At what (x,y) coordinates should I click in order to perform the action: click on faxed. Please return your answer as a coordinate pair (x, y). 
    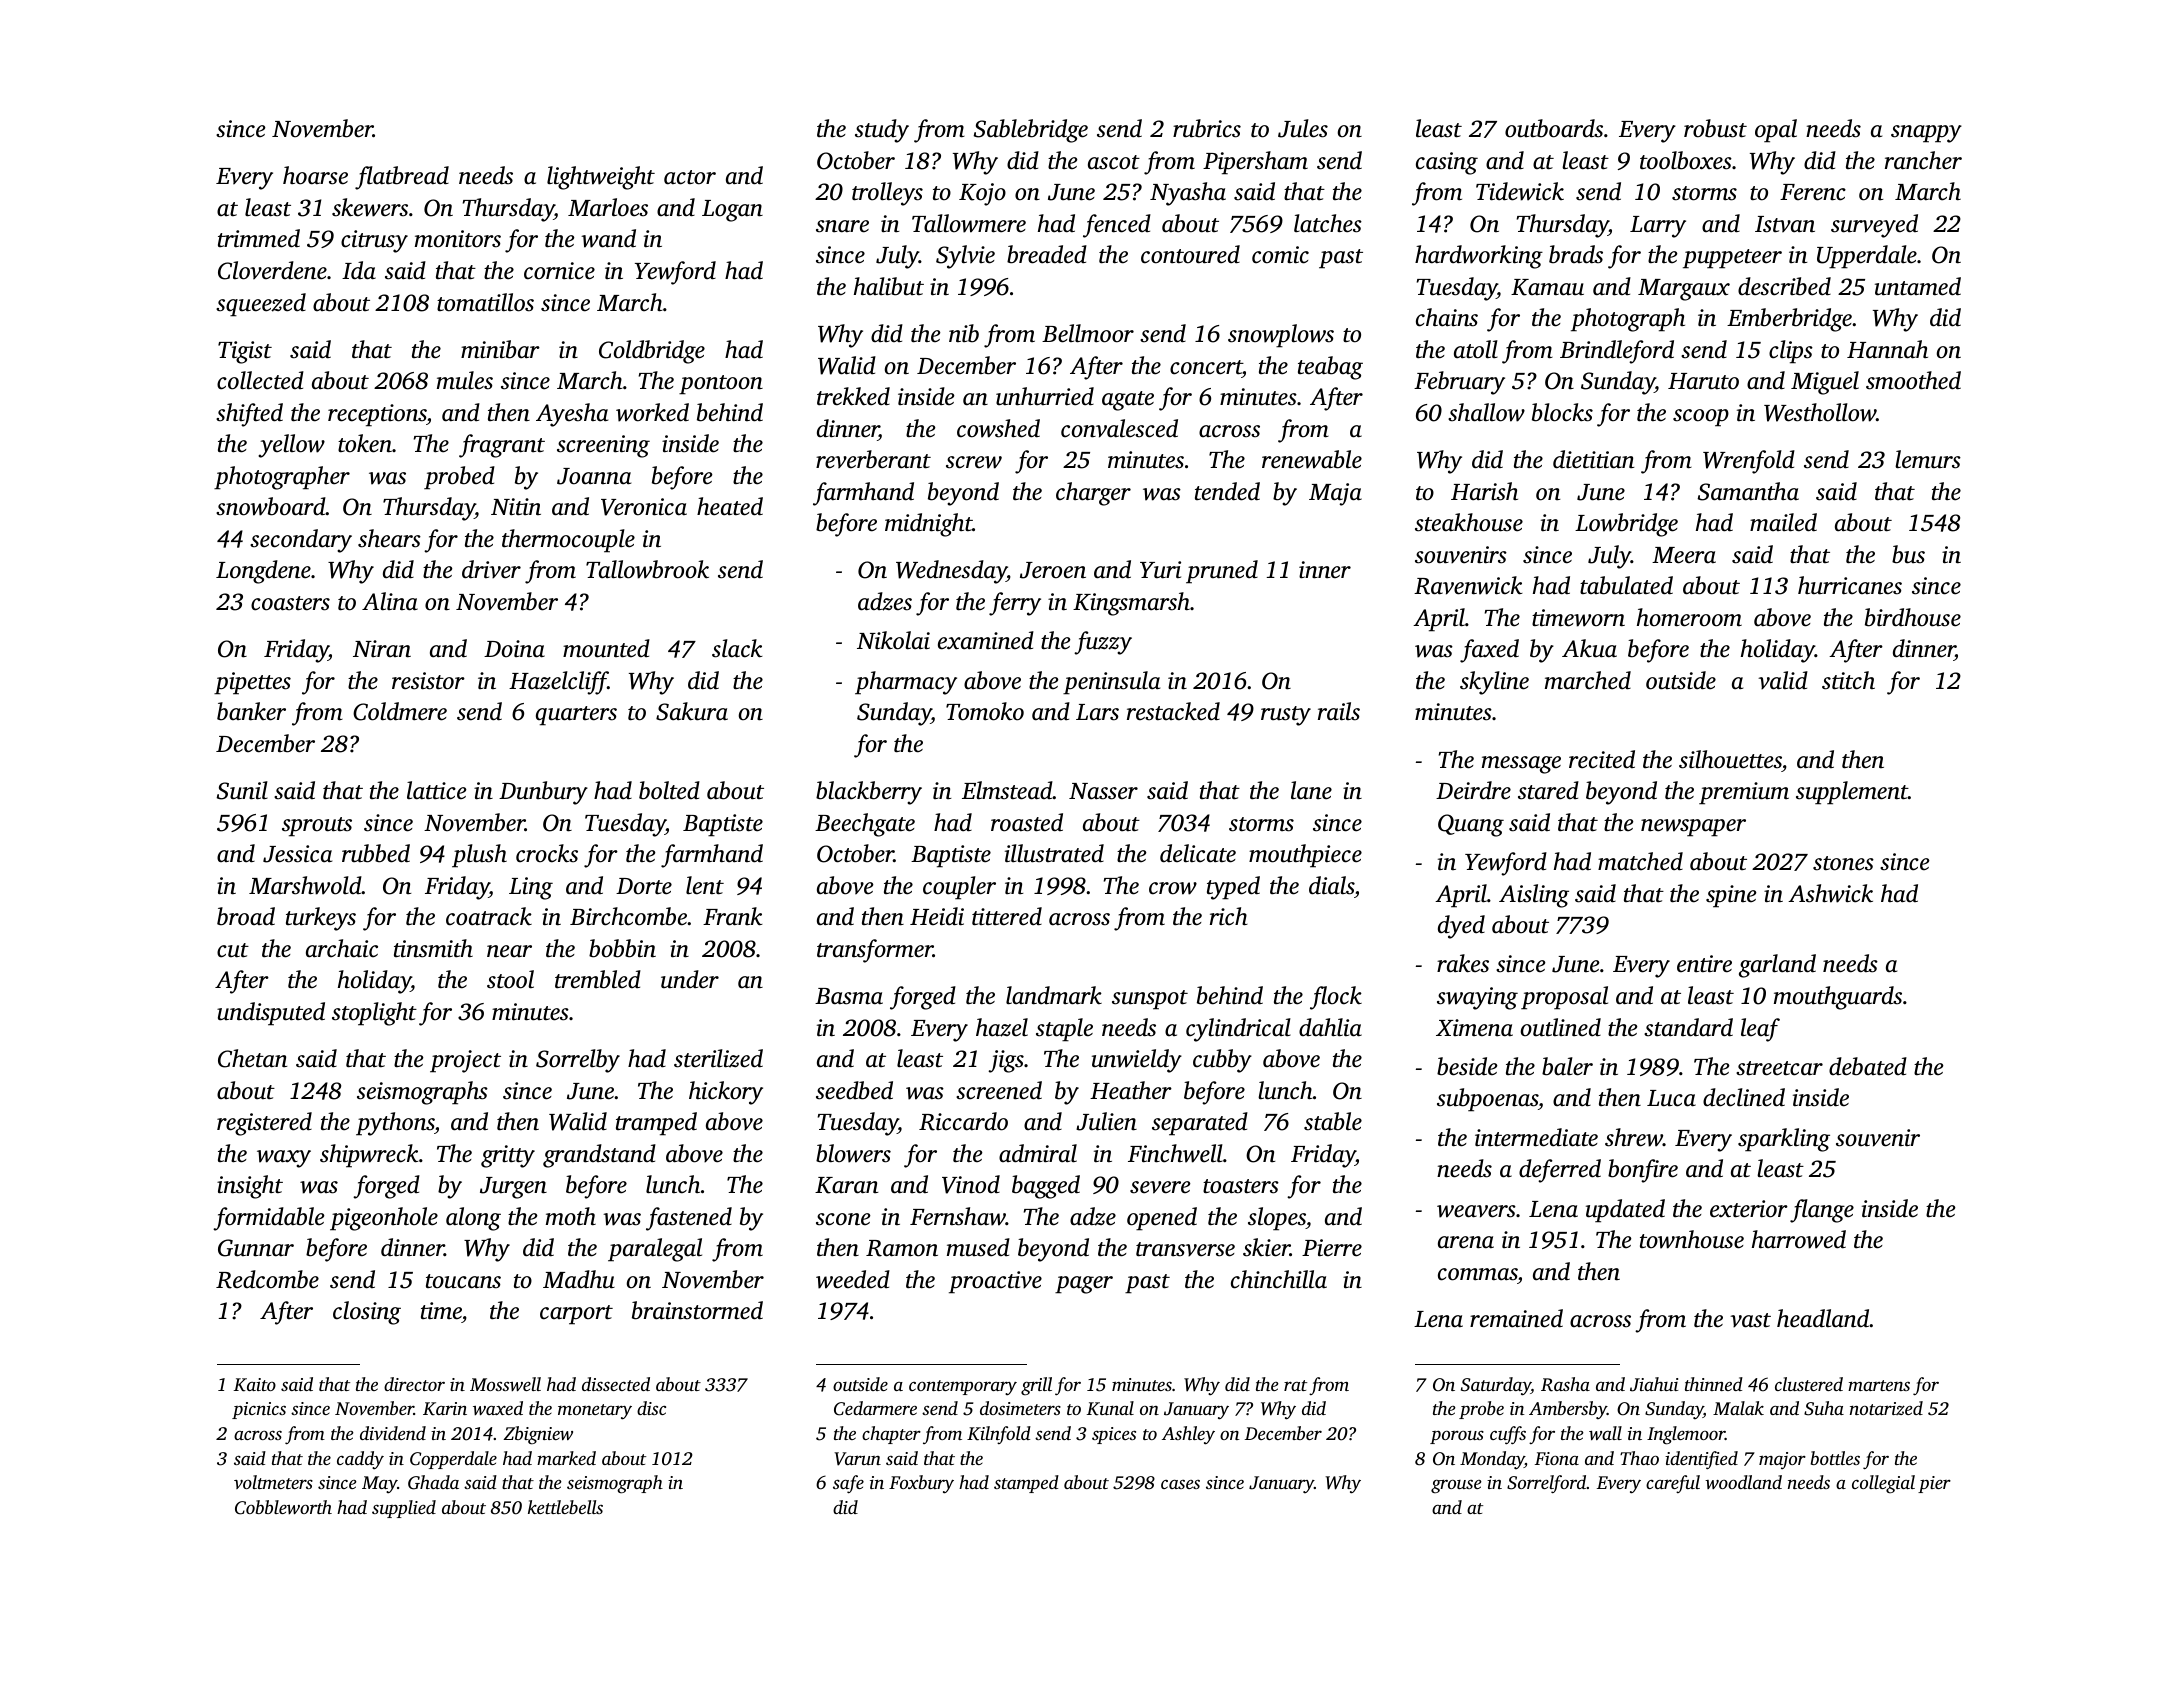
    Looking at the image, I should click on (1489, 651).
